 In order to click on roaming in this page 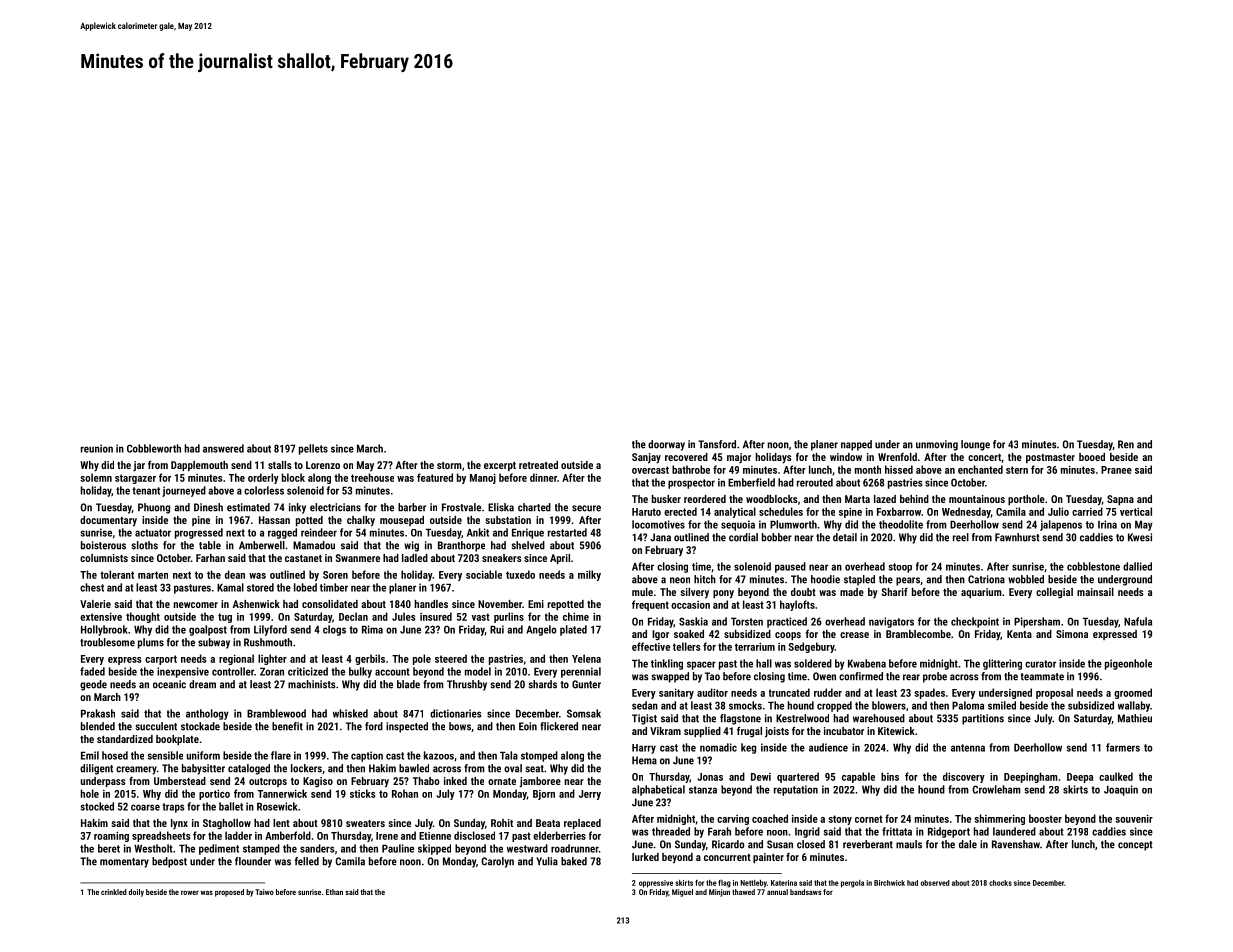, I will do `click(111, 837)`.
